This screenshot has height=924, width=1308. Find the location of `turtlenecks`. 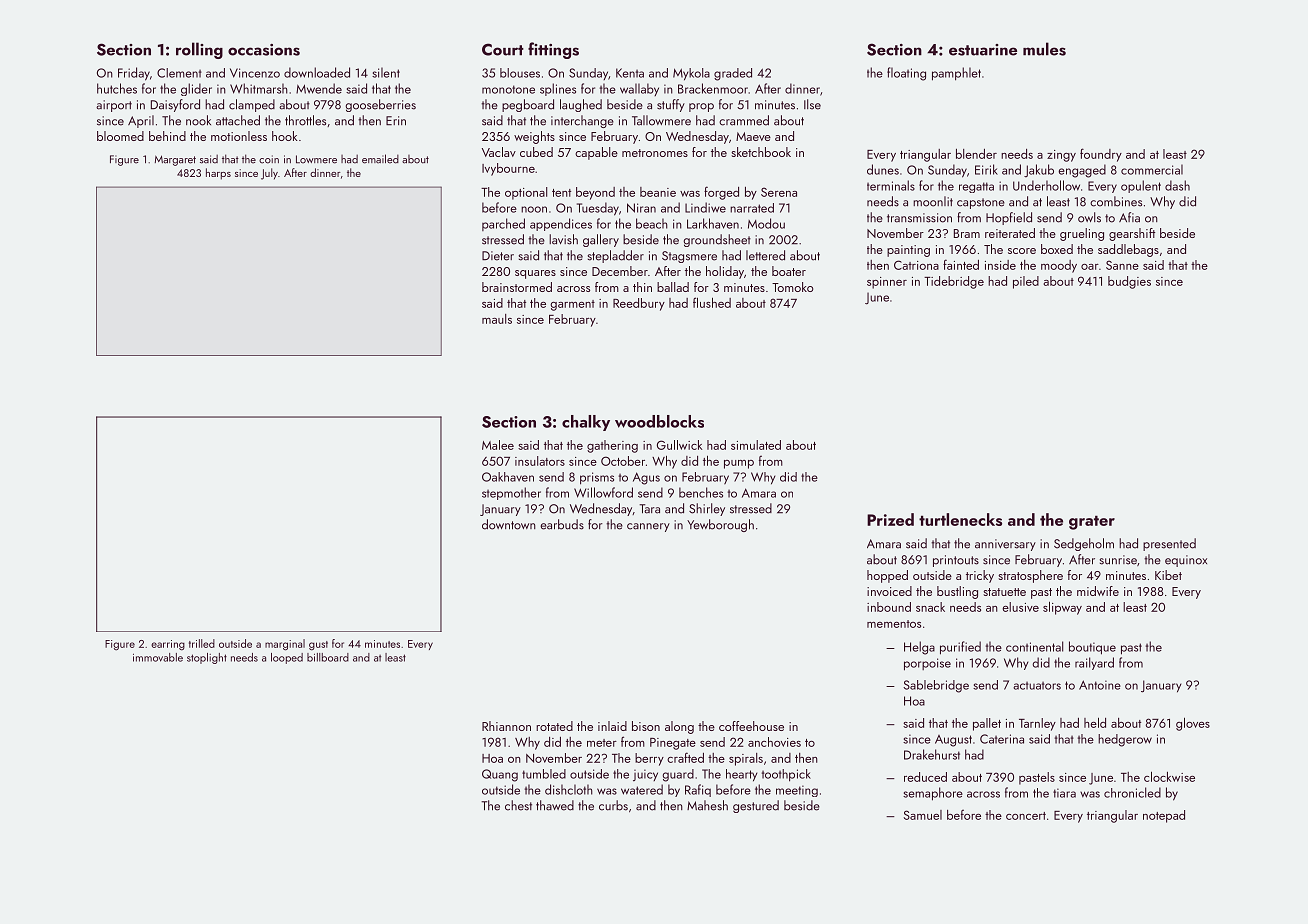

turtlenecks is located at coordinates (960, 519).
